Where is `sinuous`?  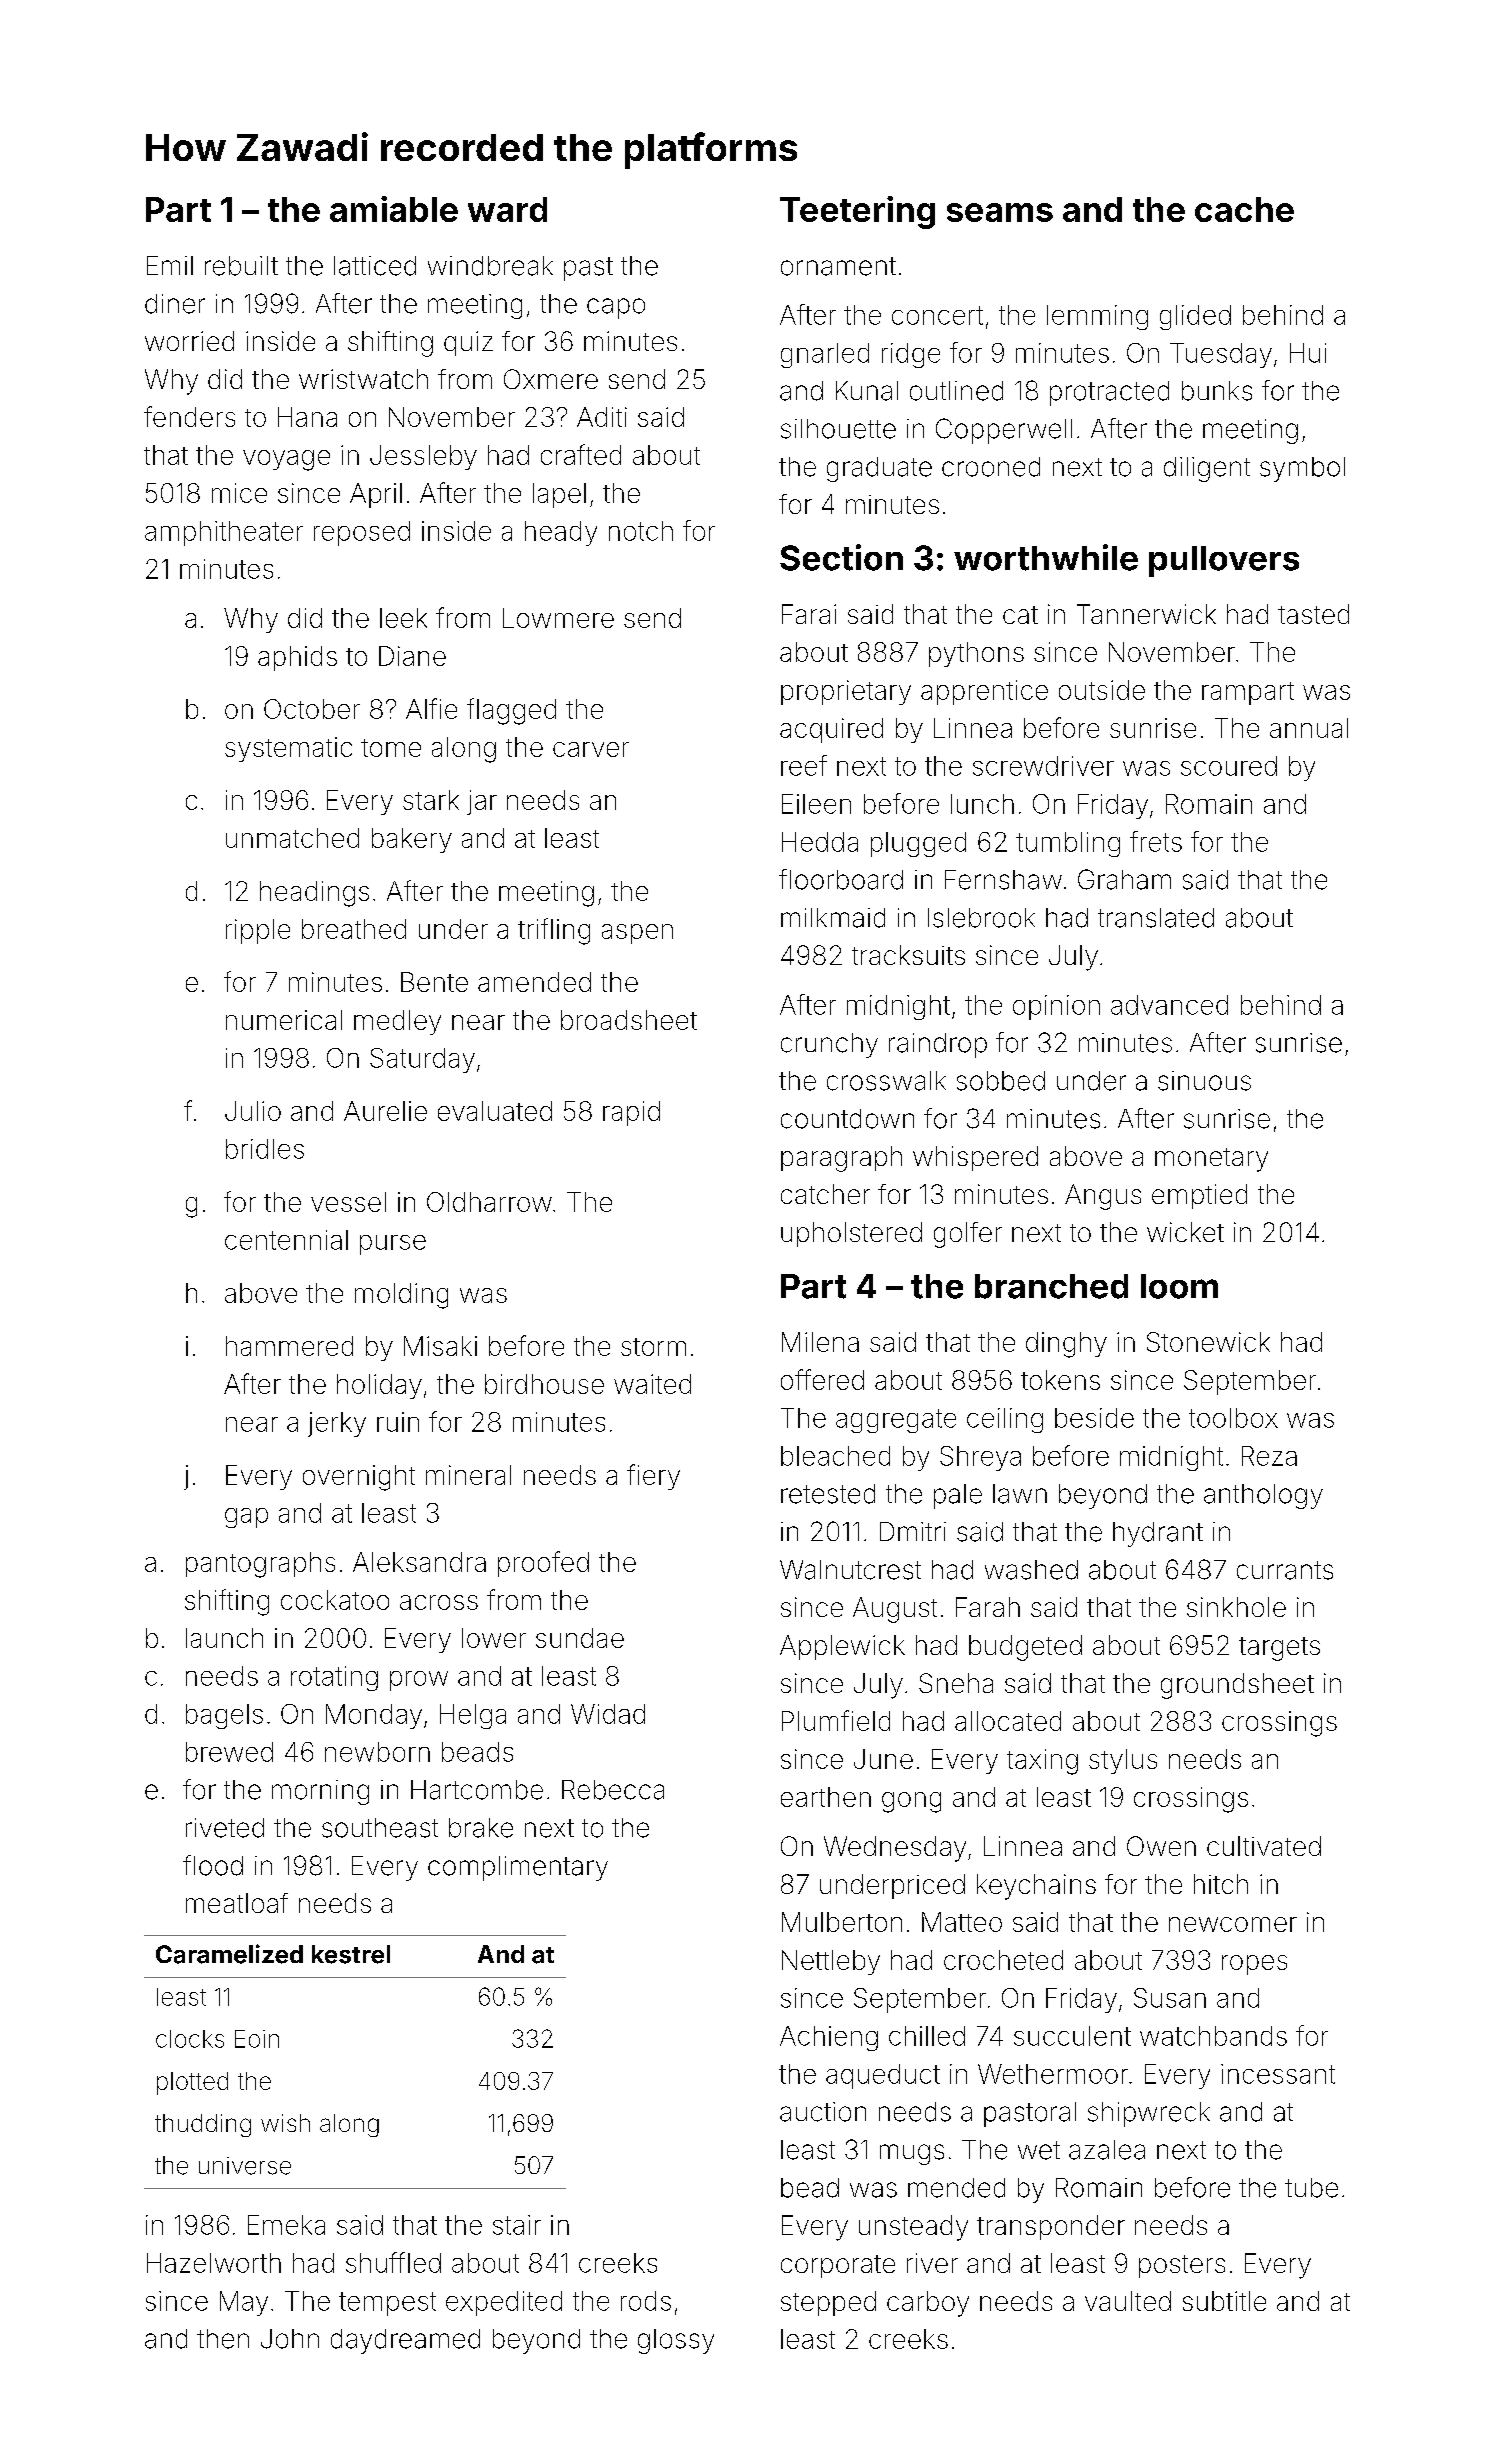
sinuous is located at coordinates (1204, 1081).
